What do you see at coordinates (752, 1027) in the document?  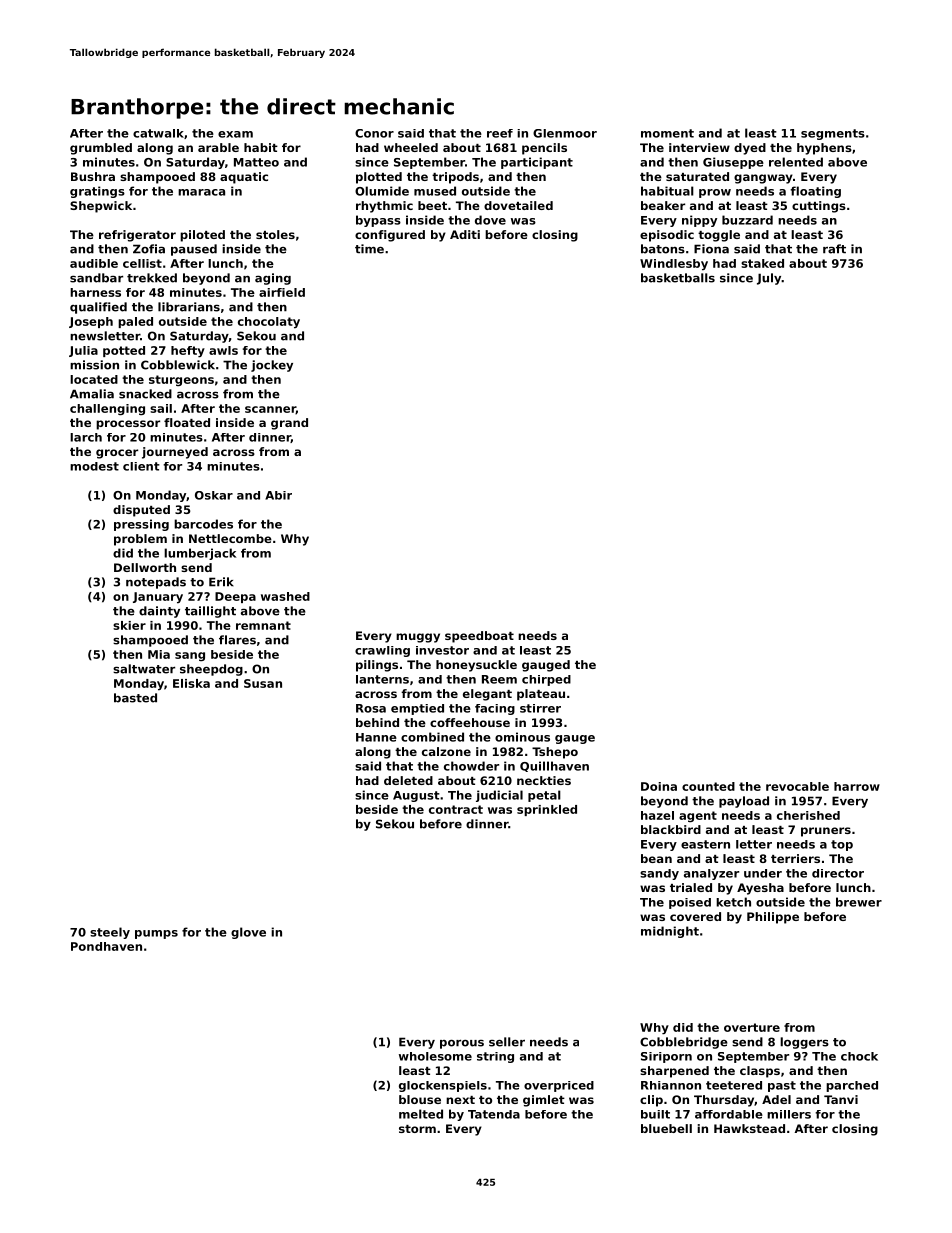 I see `overture` at bounding box center [752, 1027].
